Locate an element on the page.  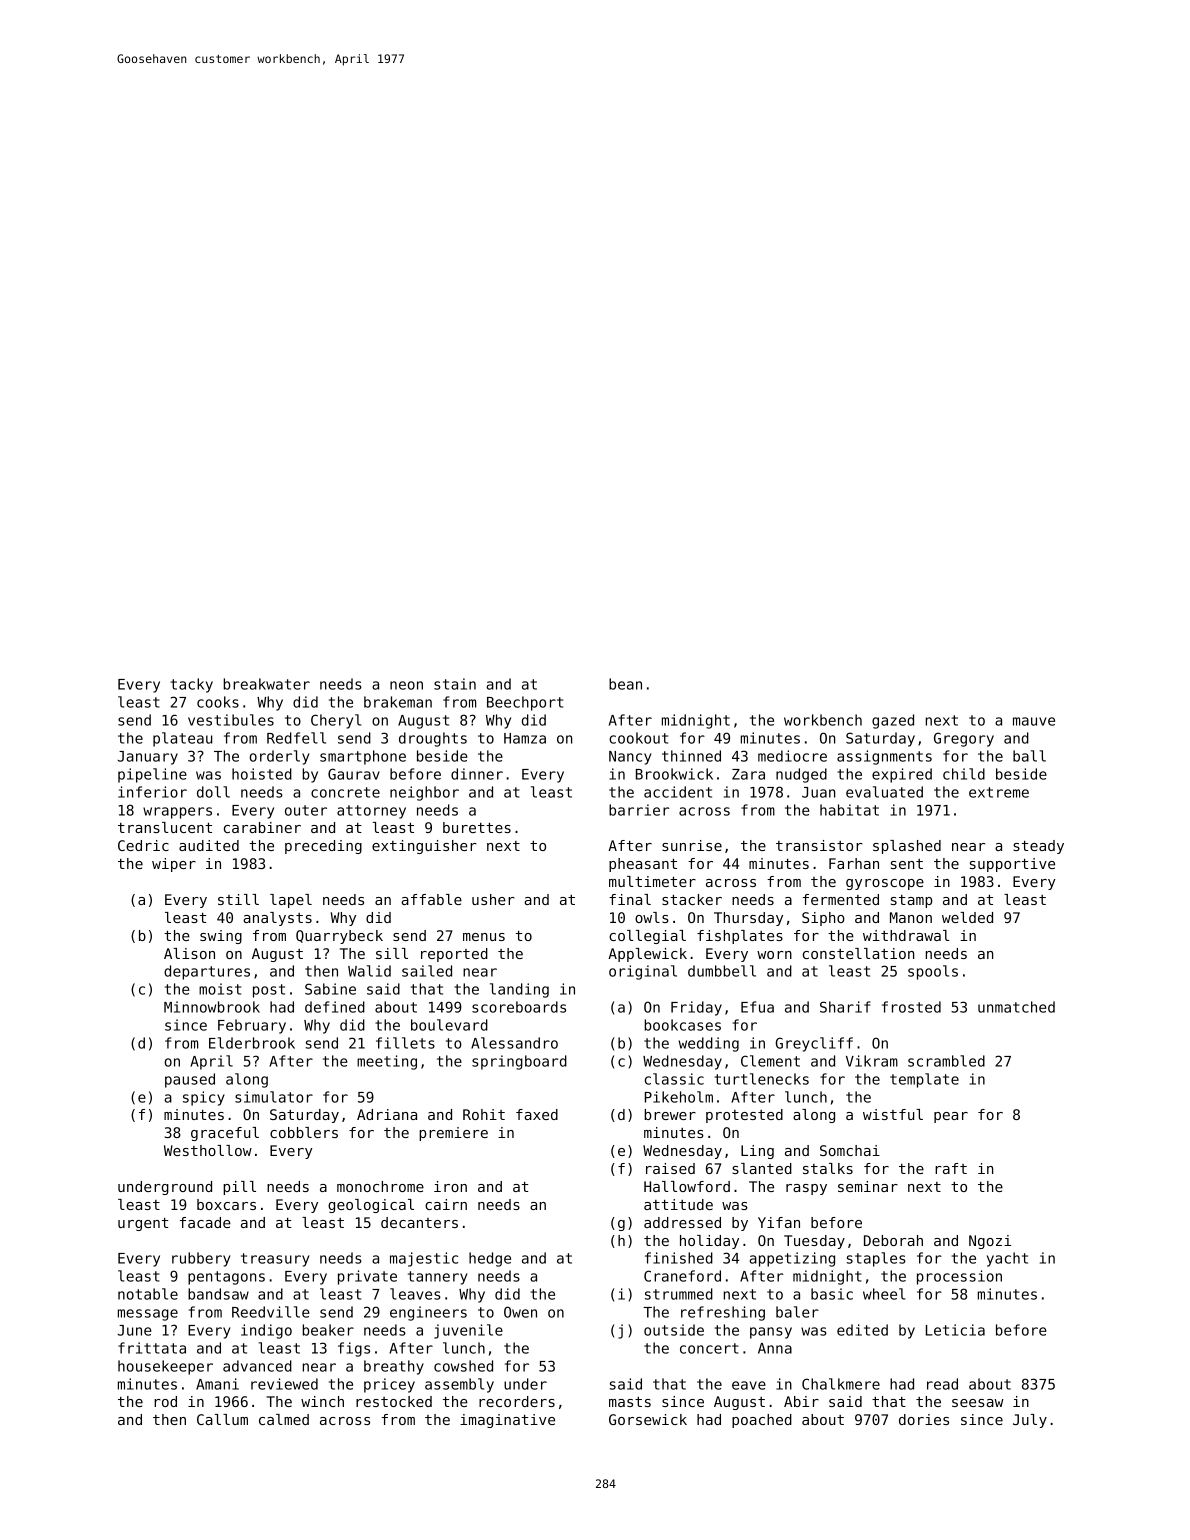
tacky is located at coordinates (192, 685).
